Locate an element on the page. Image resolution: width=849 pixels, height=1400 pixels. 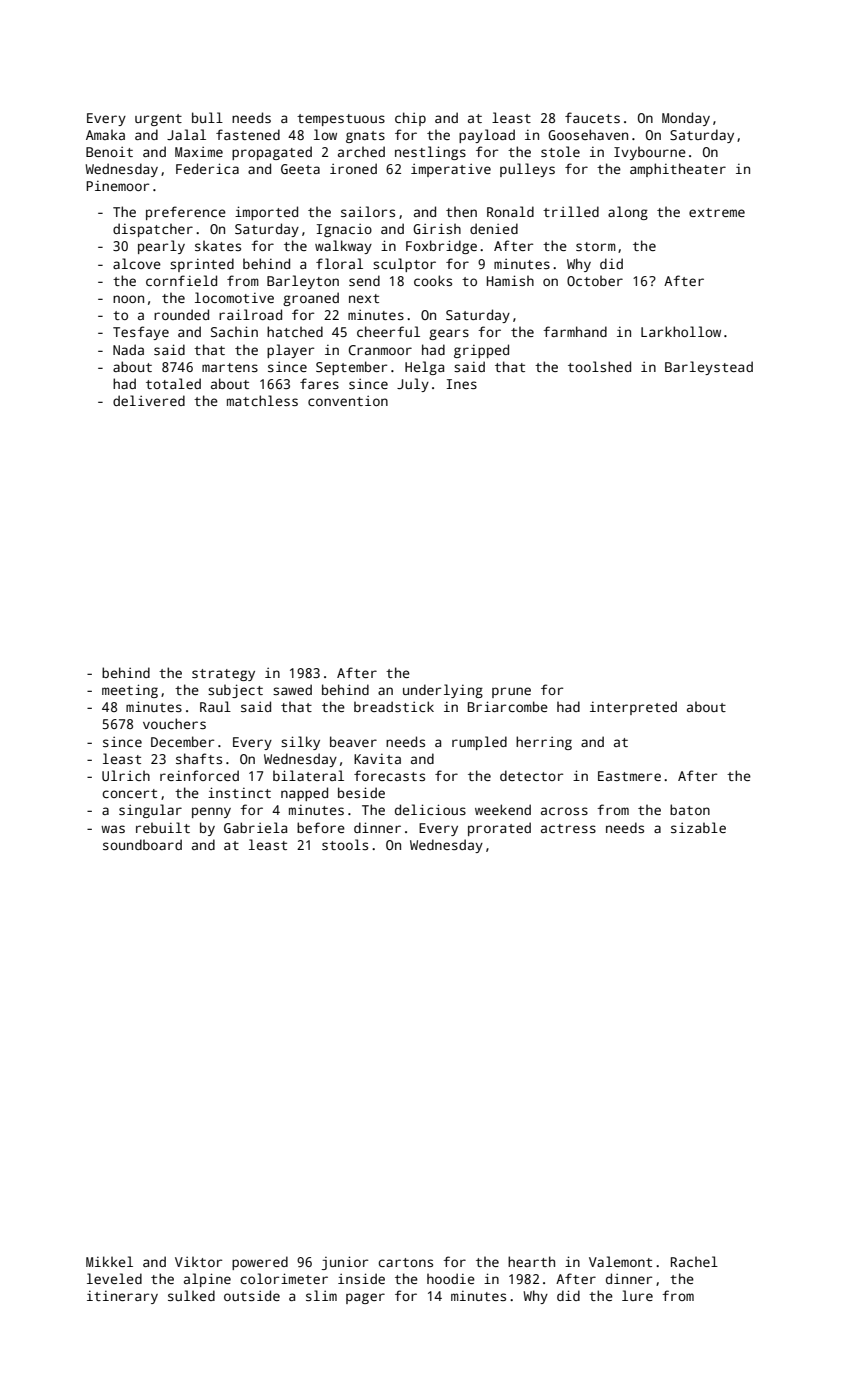
itinerary is located at coordinates (122, 1297).
